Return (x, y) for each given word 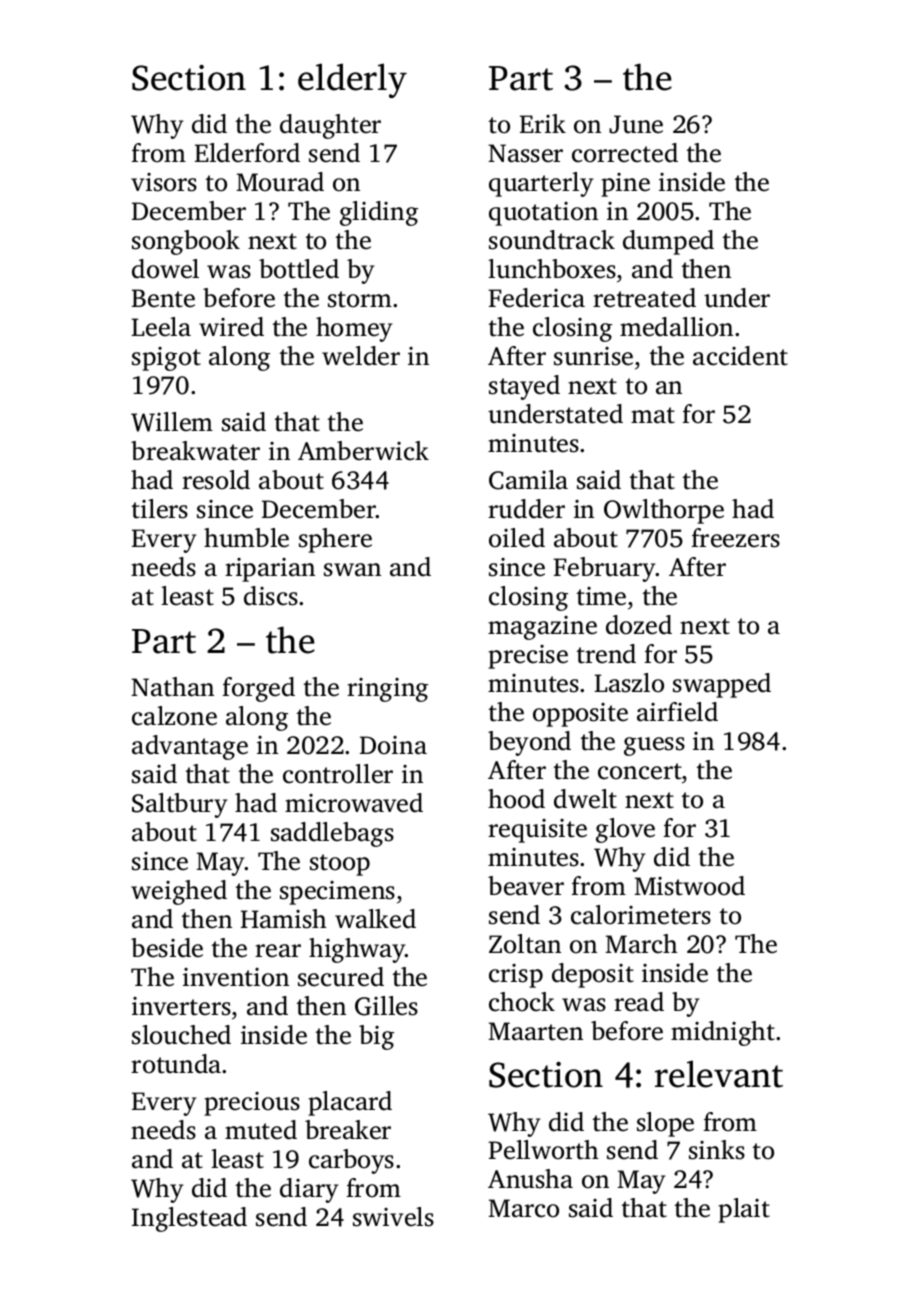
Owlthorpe (664, 511)
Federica (536, 298)
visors (164, 182)
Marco (523, 1208)
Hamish (284, 919)
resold (216, 480)
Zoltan (525, 944)
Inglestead (189, 1219)
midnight (723, 1033)
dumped (668, 242)
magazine (542, 628)
